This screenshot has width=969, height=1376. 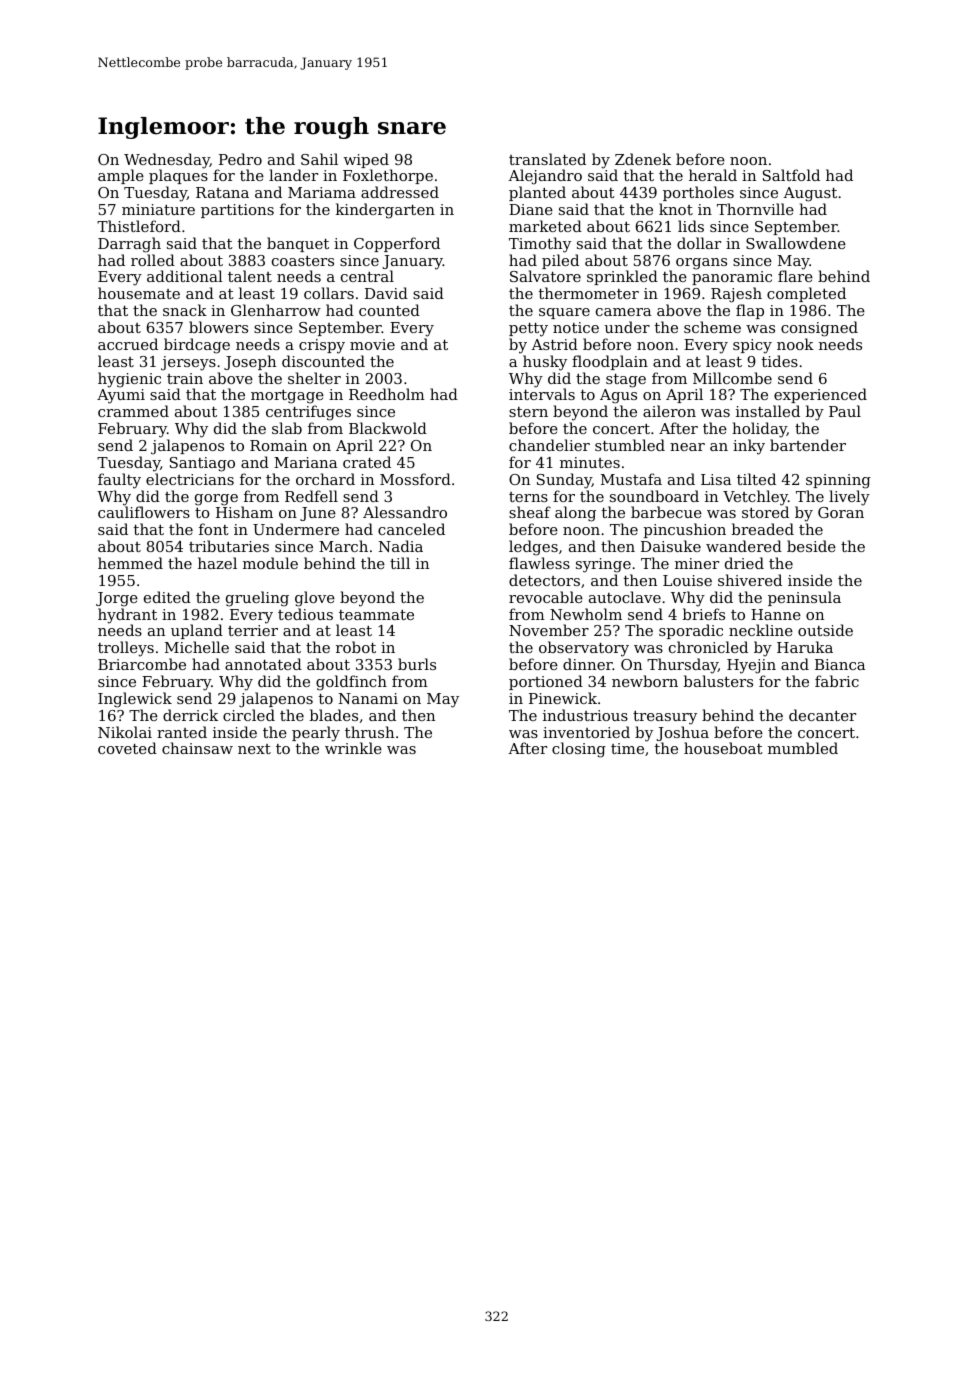 I want to click on ample, so click(x=121, y=176).
